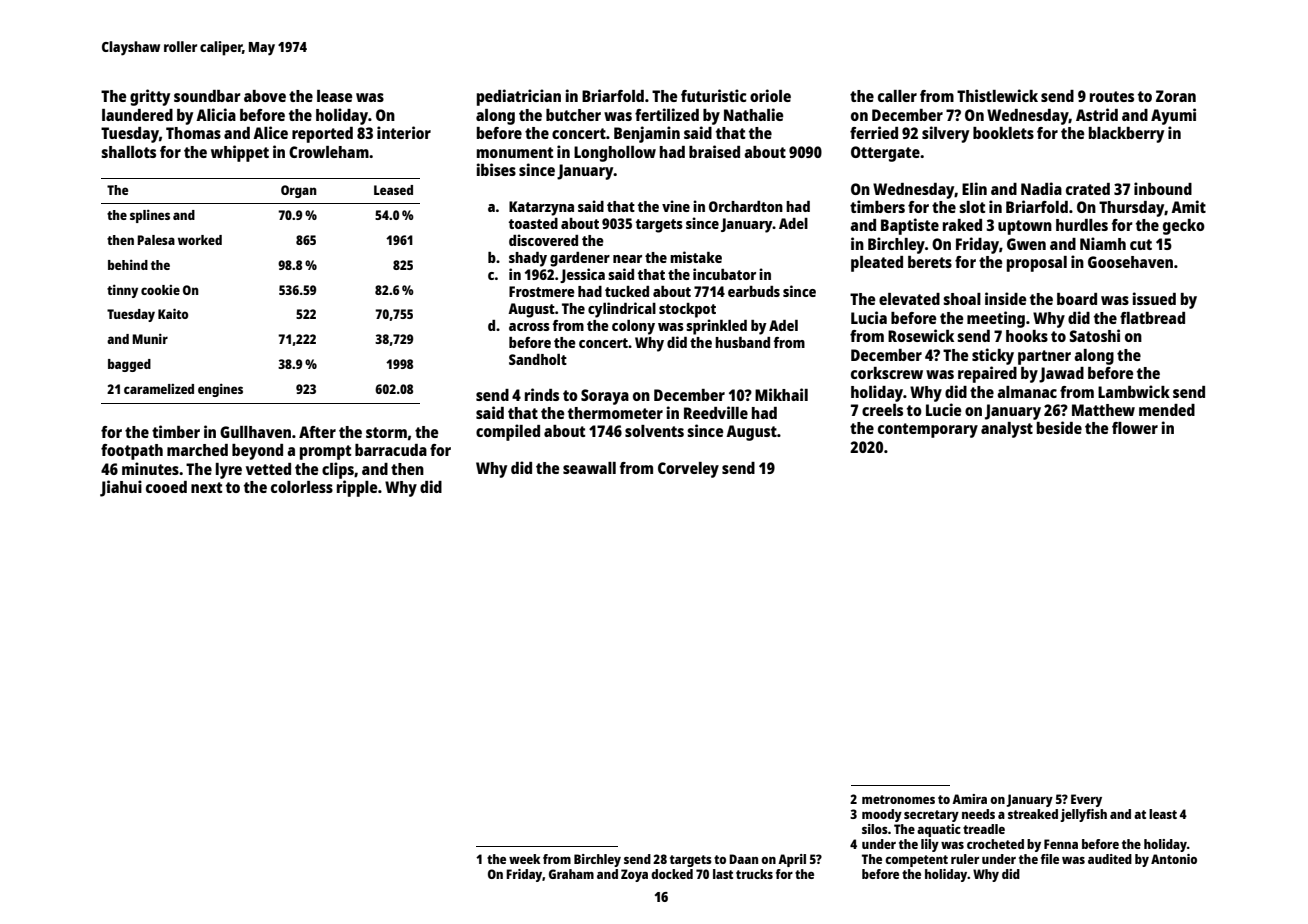 This page has width=1308, height=924. Describe the element at coordinates (160, 290) in the page. I see `cookie` at that location.
